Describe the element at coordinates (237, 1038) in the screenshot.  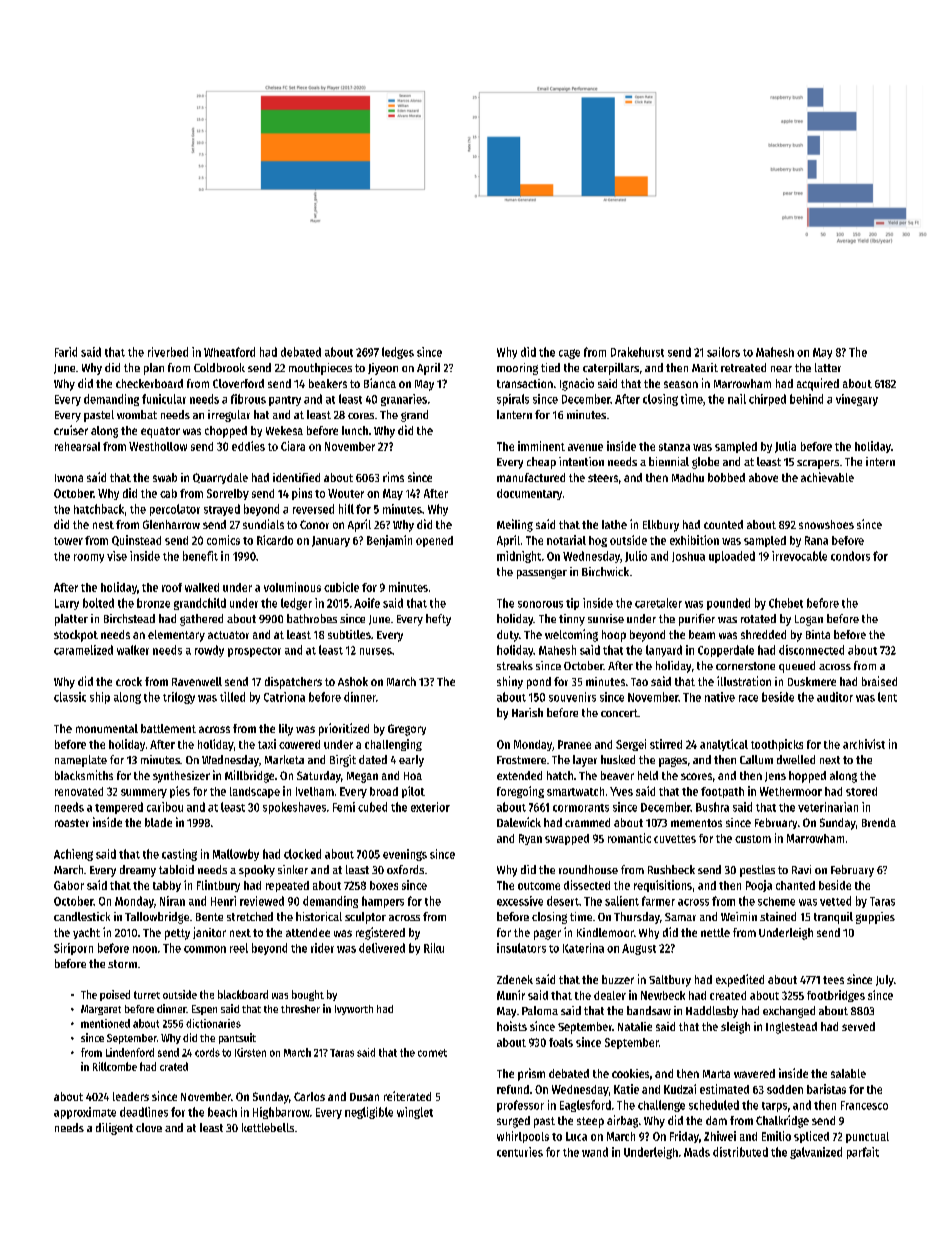
I see `pantsuit` at that location.
